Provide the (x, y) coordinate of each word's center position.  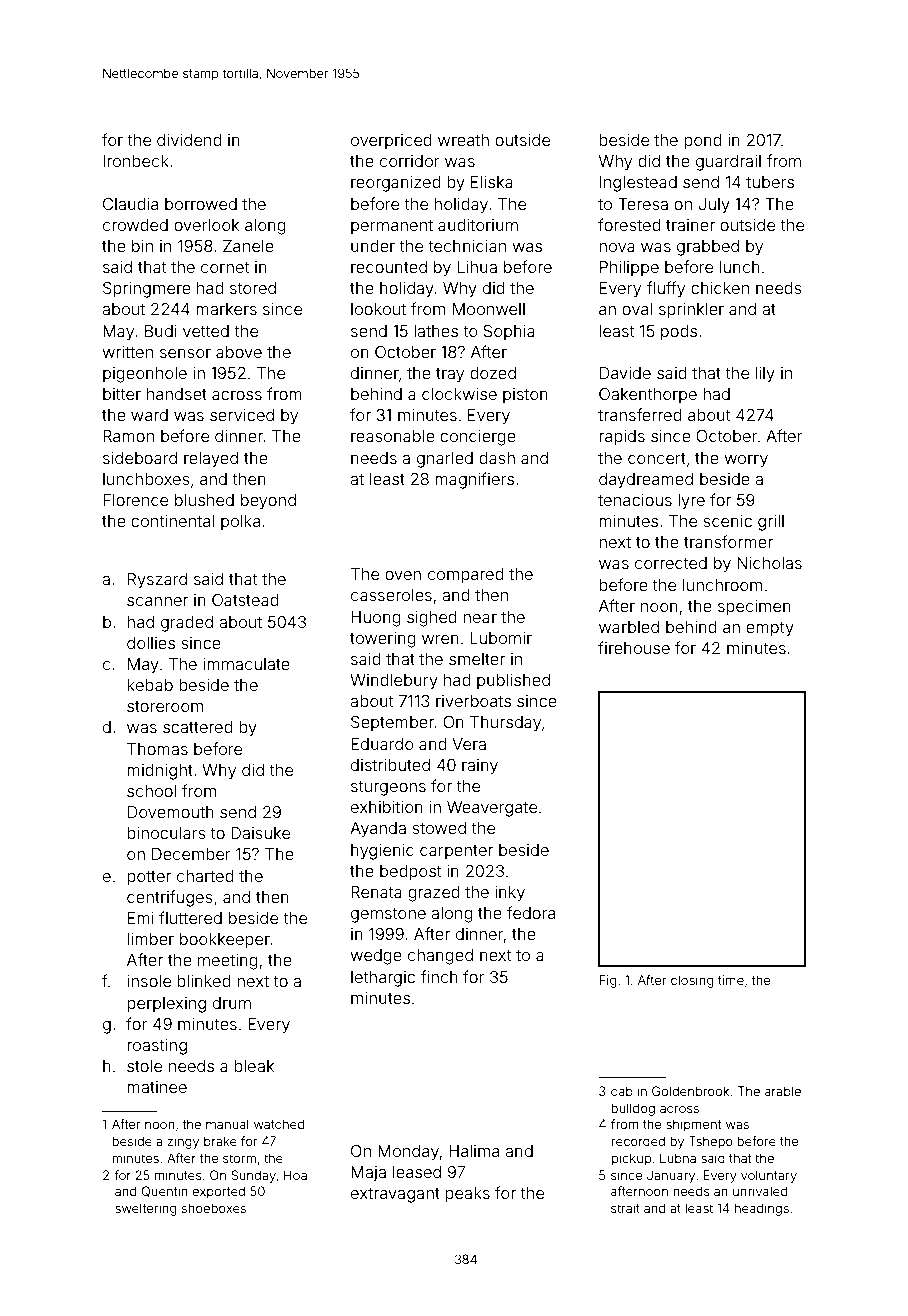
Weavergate (492, 809)
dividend (189, 140)
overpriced (391, 142)
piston (525, 396)
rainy (480, 767)
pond (703, 142)
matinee (157, 1087)
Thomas (157, 749)
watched (279, 1124)
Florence (135, 500)
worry (746, 461)
